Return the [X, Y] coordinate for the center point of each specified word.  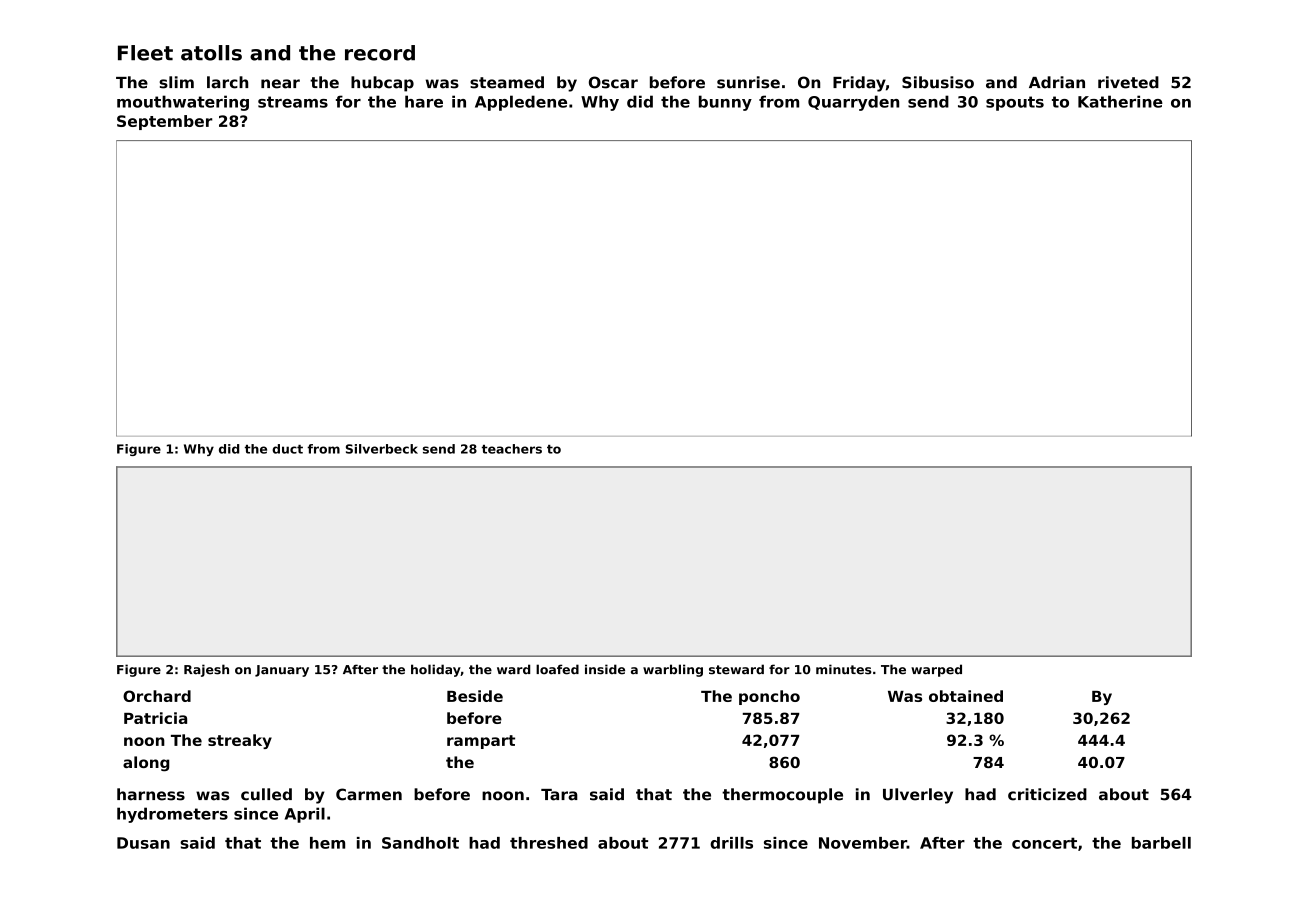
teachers [512, 449]
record [380, 53]
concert [1044, 843]
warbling [673, 670]
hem [327, 843]
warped [936, 670]
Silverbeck [382, 449]
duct [287, 449]
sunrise [748, 82]
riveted [1128, 82]
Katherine [1120, 101]
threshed [549, 843]
